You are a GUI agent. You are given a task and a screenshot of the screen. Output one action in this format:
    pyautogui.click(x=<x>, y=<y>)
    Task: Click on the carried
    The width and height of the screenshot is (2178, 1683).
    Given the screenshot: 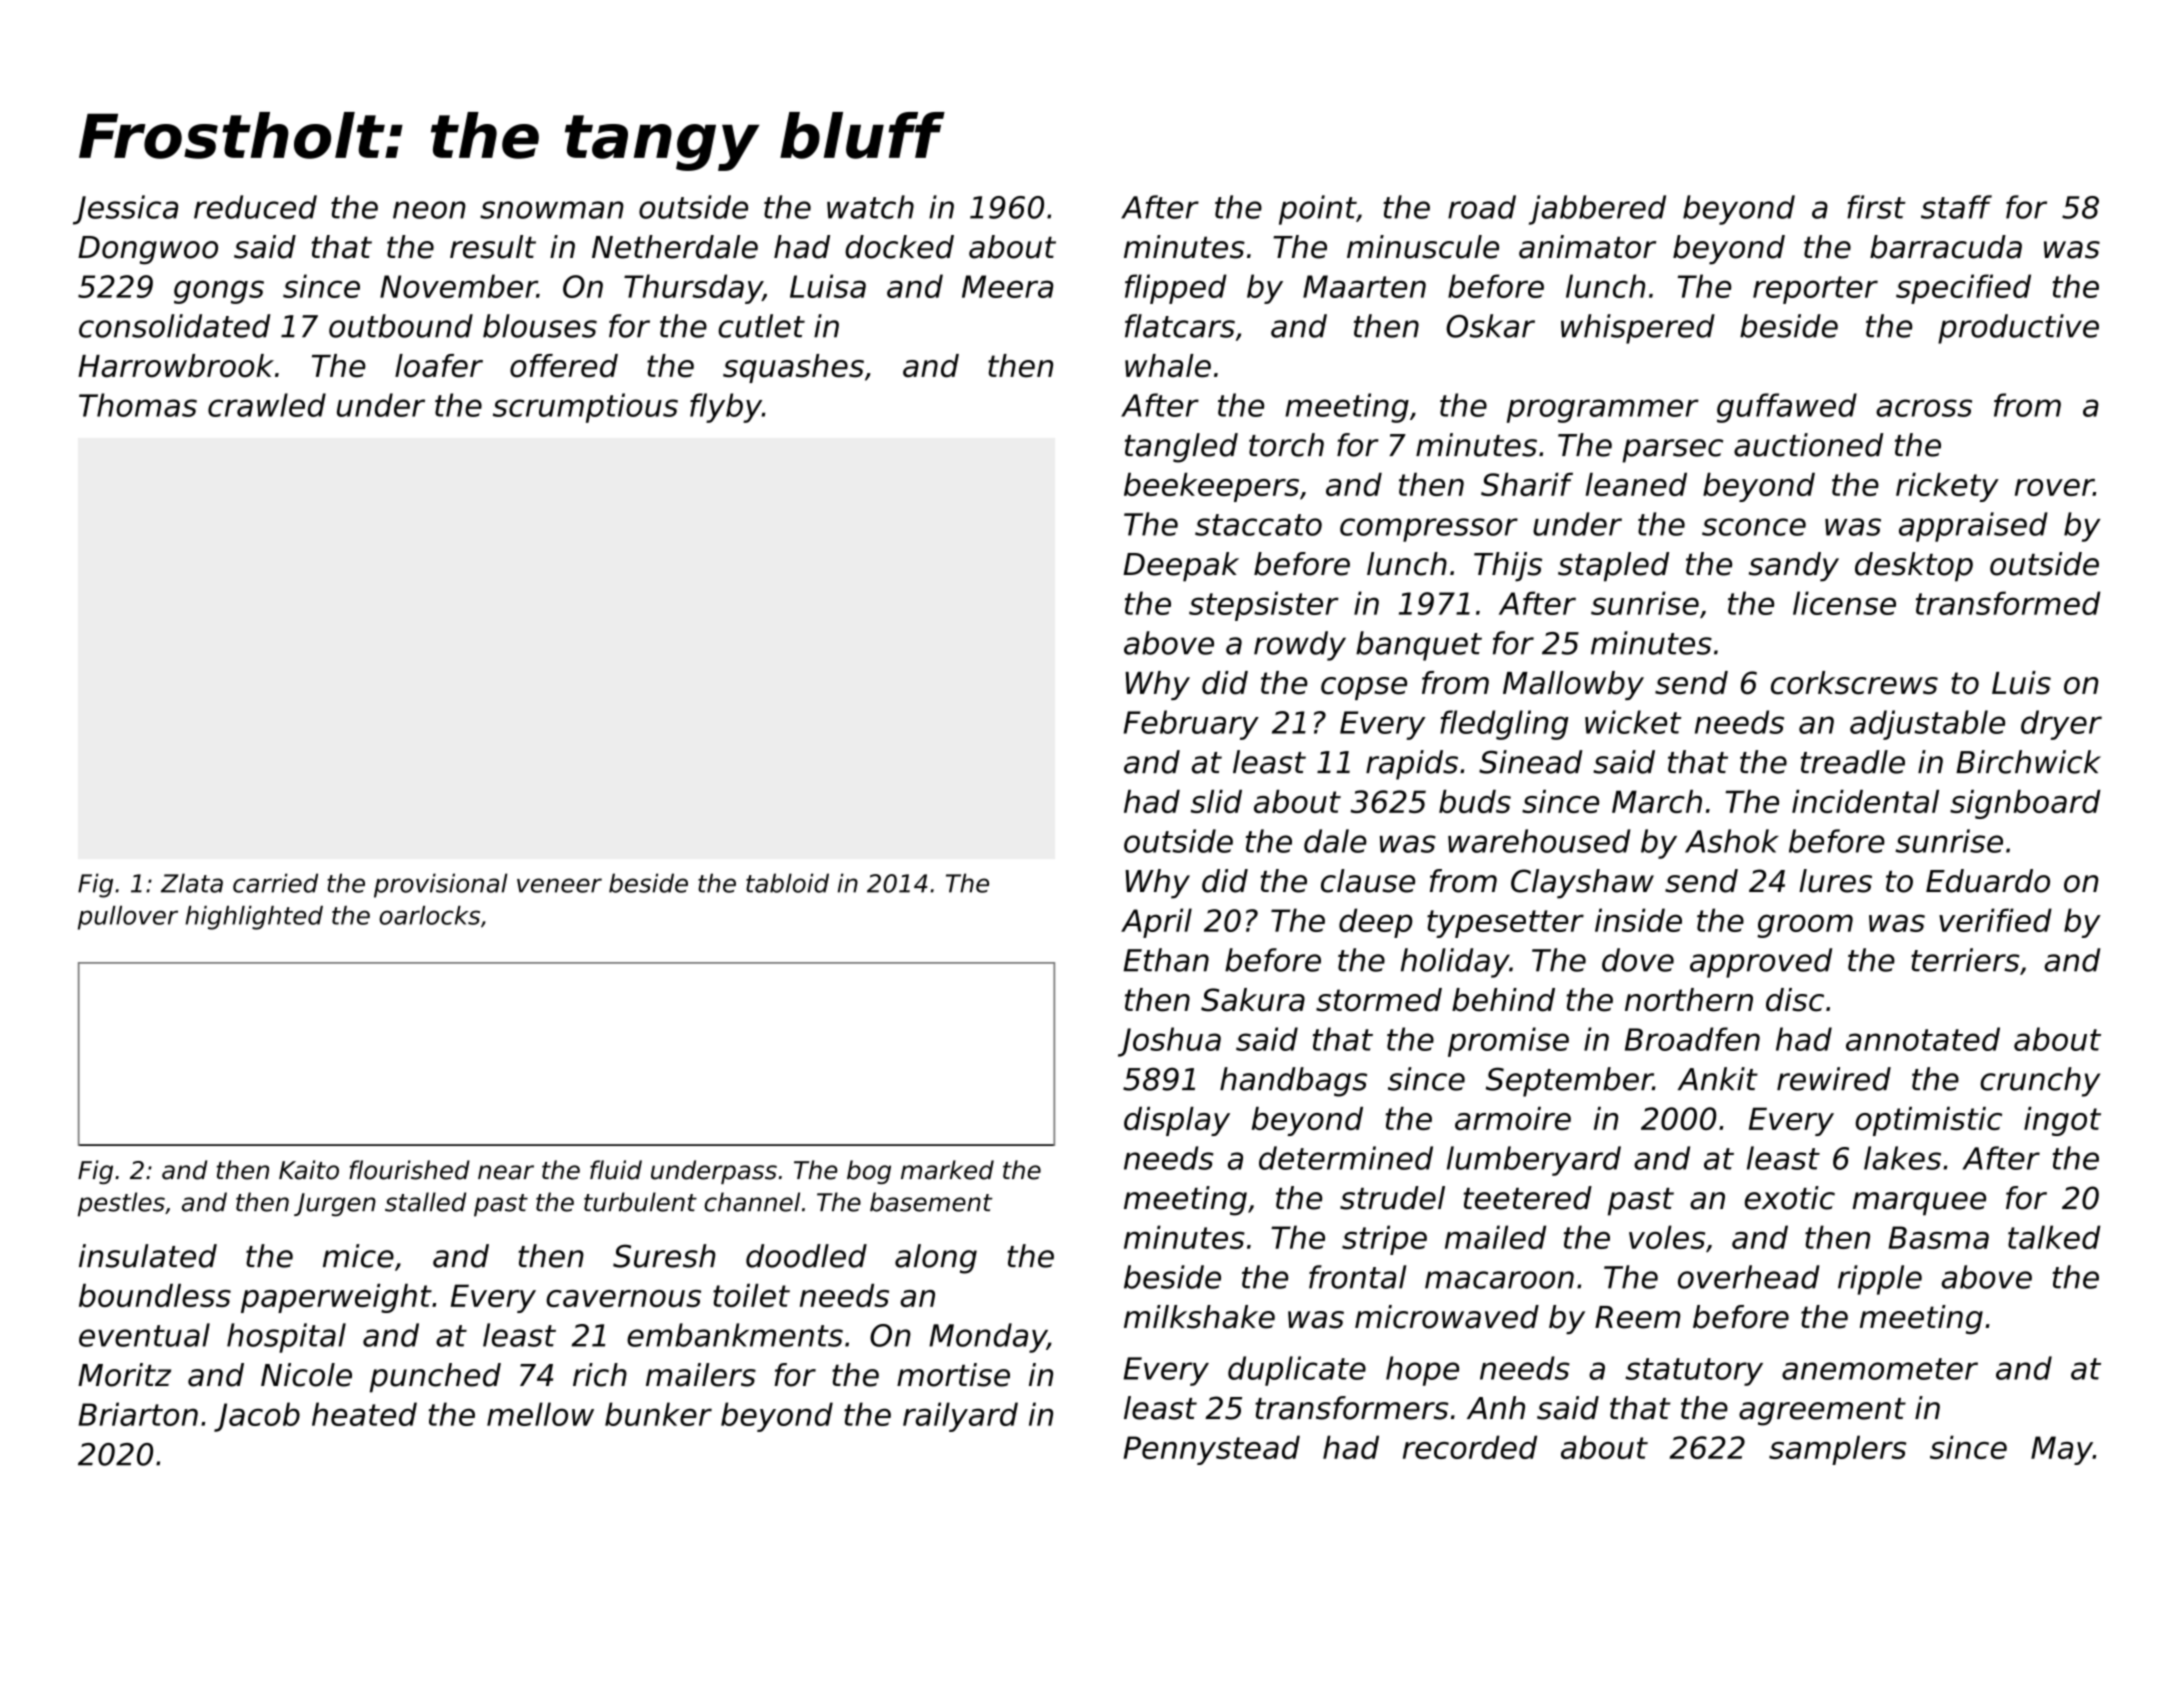 What is the action you would take?
    pyautogui.click(x=275, y=883)
